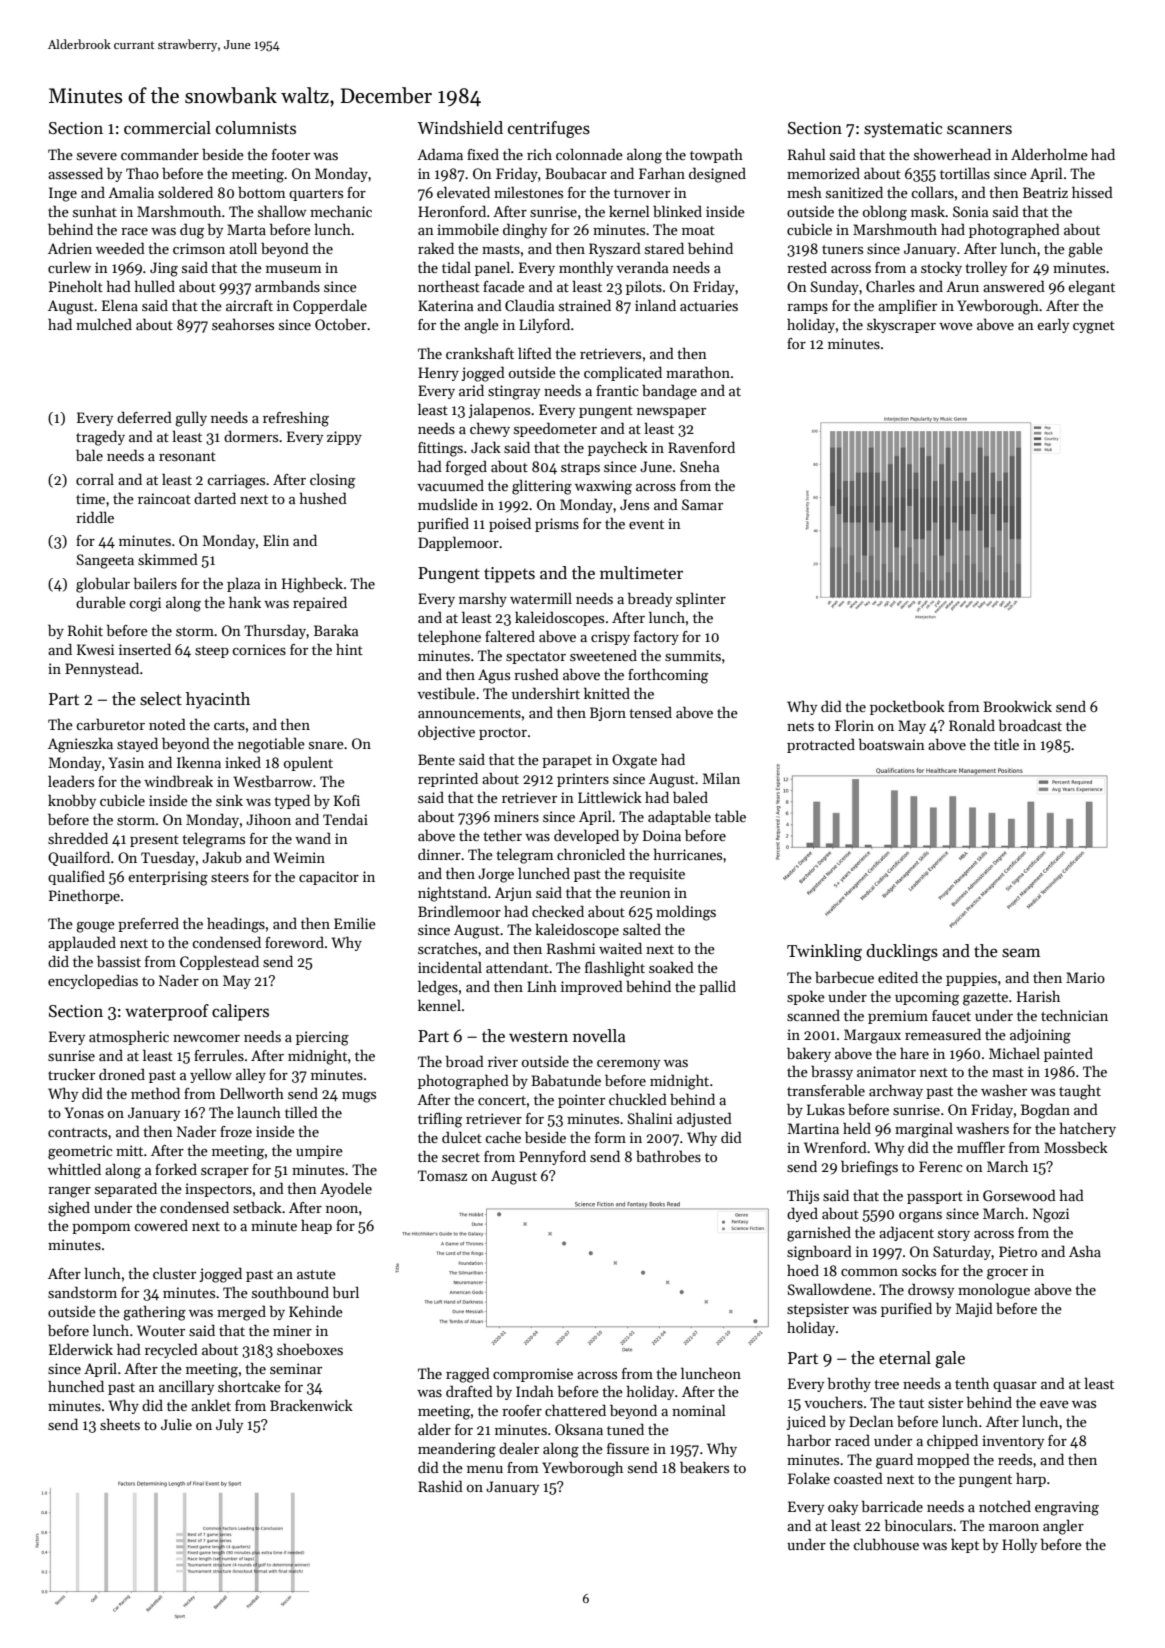  Describe the element at coordinates (167, 128) in the page. I see `commercial` at that location.
